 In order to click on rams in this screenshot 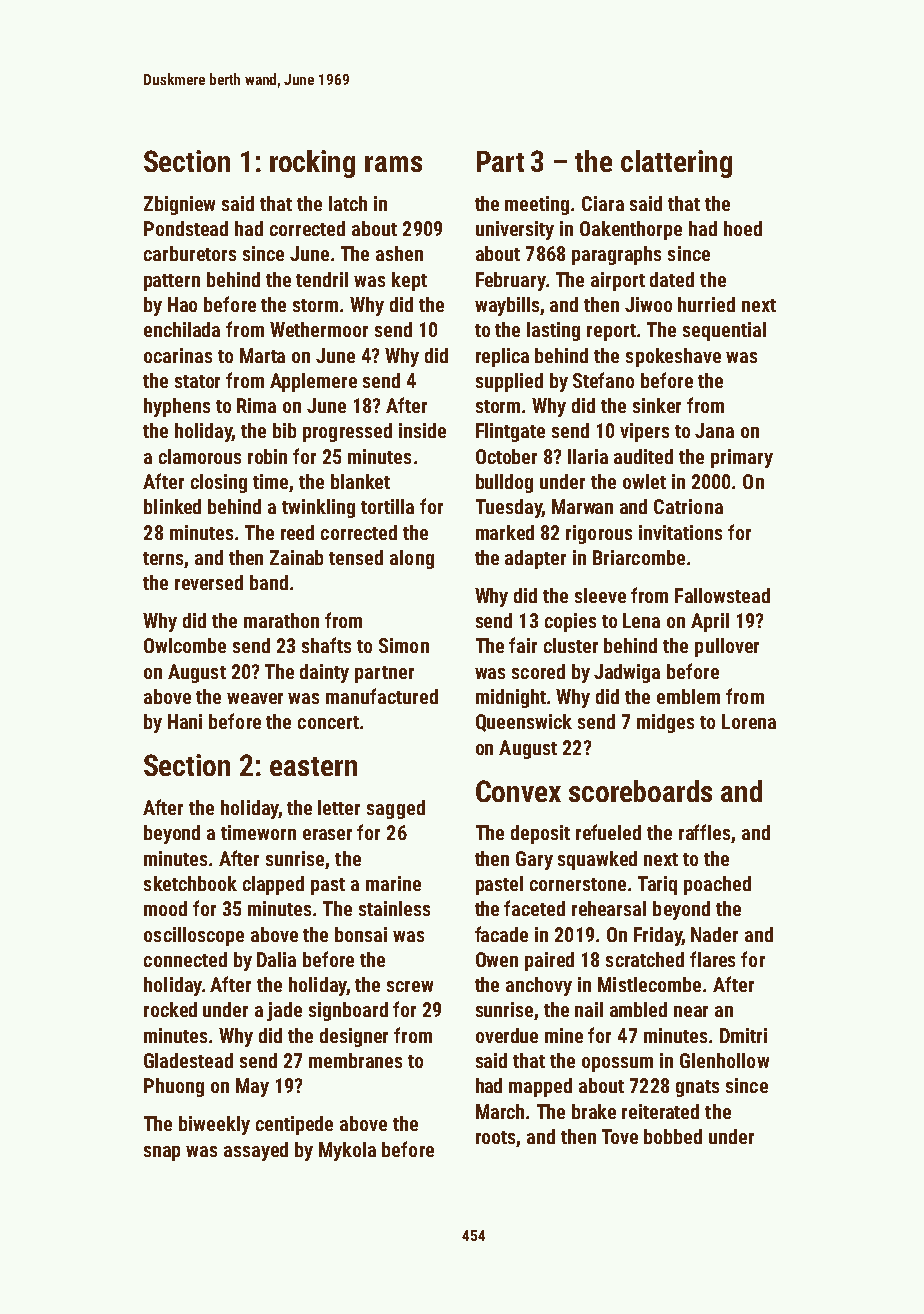, I will do `click(393, 164)`.
